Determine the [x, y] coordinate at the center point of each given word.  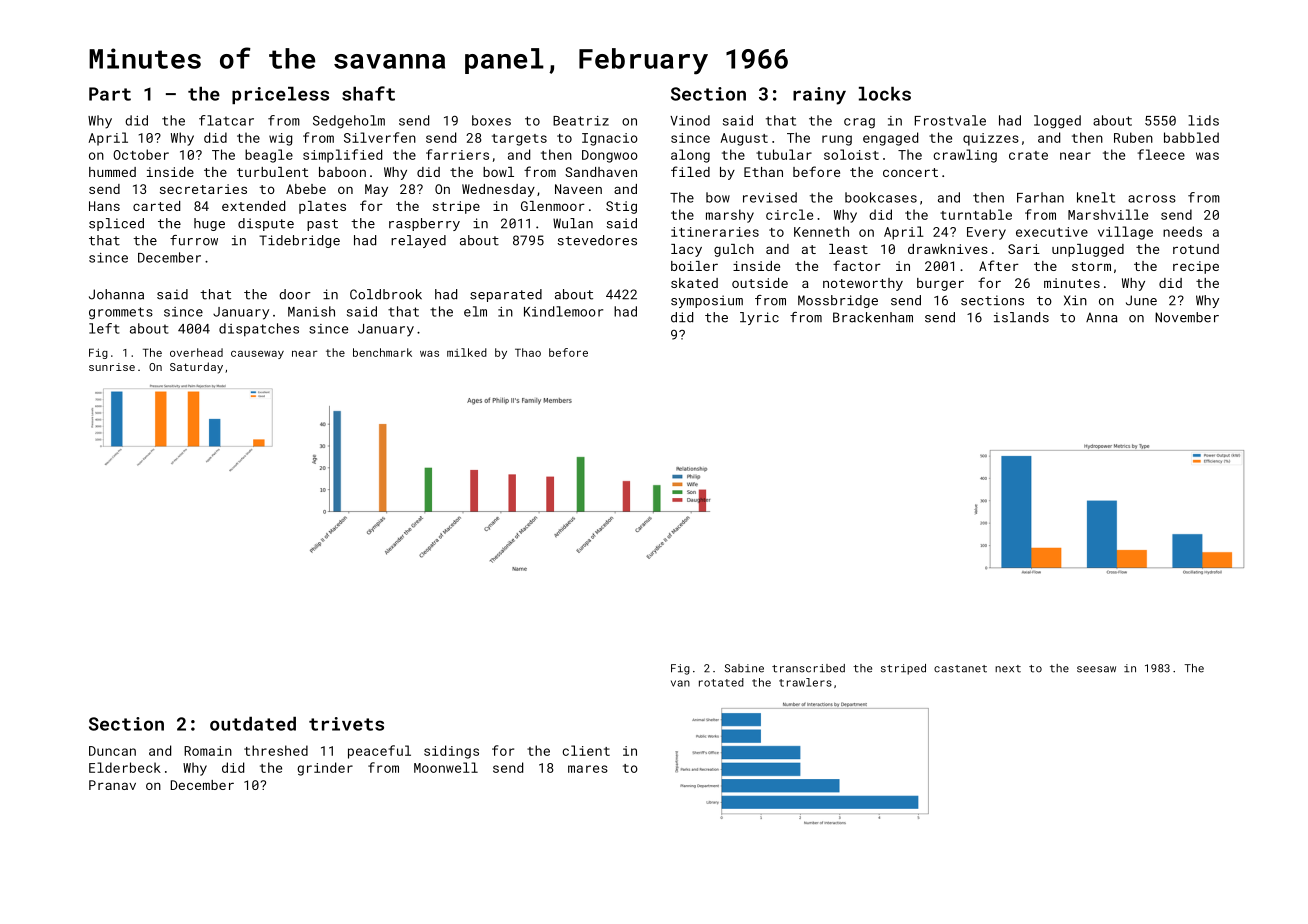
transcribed [808, 668]
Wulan [573, 223]
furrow [194, 240]
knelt [1096, 197]
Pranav [112, 785]
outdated [253, 724]
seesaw [1096, 669]
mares [588, 769]
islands [1021, 317]
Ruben [1133, 137]
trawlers [805, 682]
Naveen [578, 189]
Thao [528, 352]
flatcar [226, 120]
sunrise [112, 367]
